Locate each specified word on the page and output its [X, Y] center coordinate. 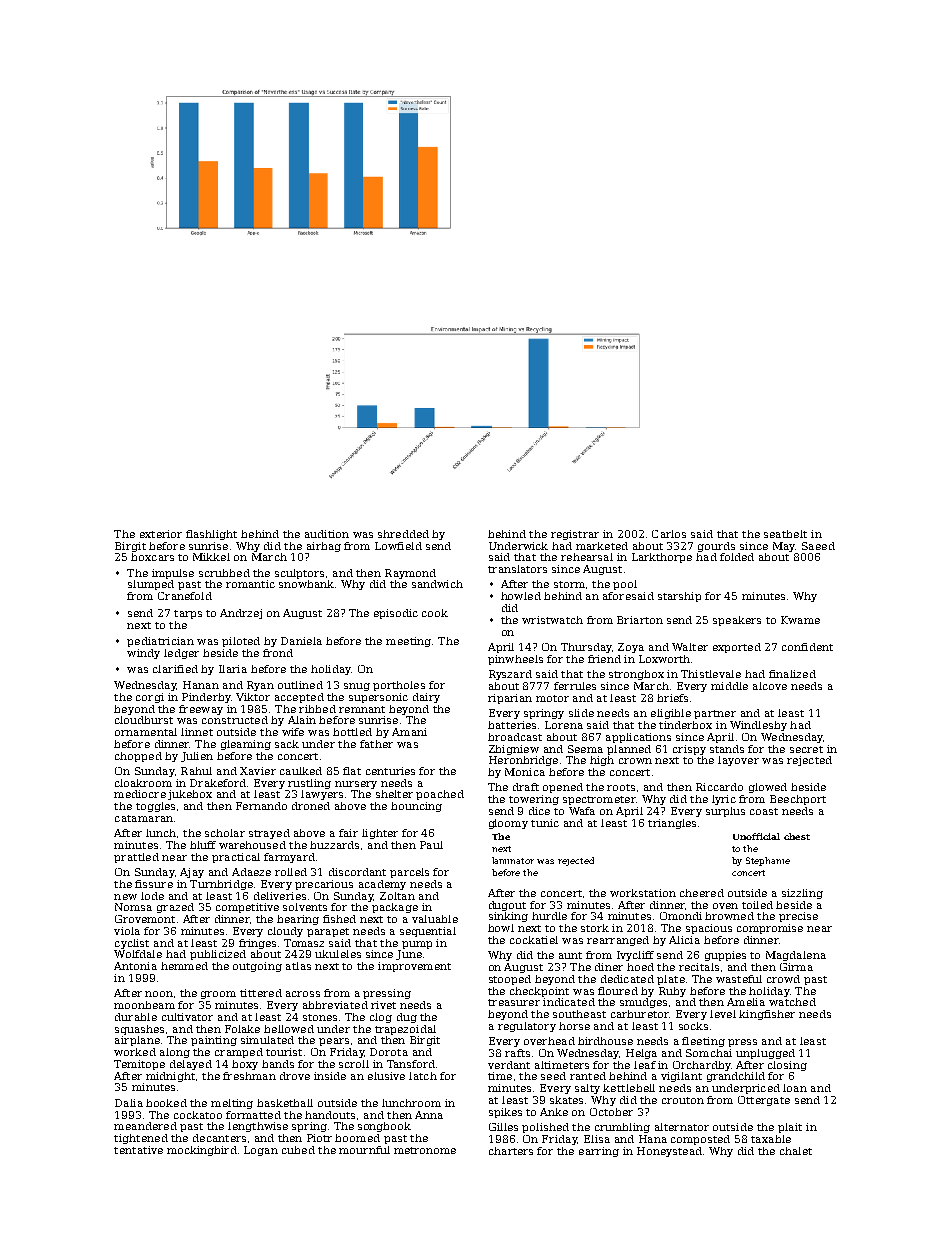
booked [166, 1103]
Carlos [669, 534]
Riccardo [719, 787]
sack [287, 744]
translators [517, 569]
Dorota [389, 1052]
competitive [247, 908]
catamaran [144, 818]
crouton [683, 1100]
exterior [161, 534]
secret [806, 749]
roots [621, 787]
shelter [394, 794]
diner [609, 967]
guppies [725, 956]
